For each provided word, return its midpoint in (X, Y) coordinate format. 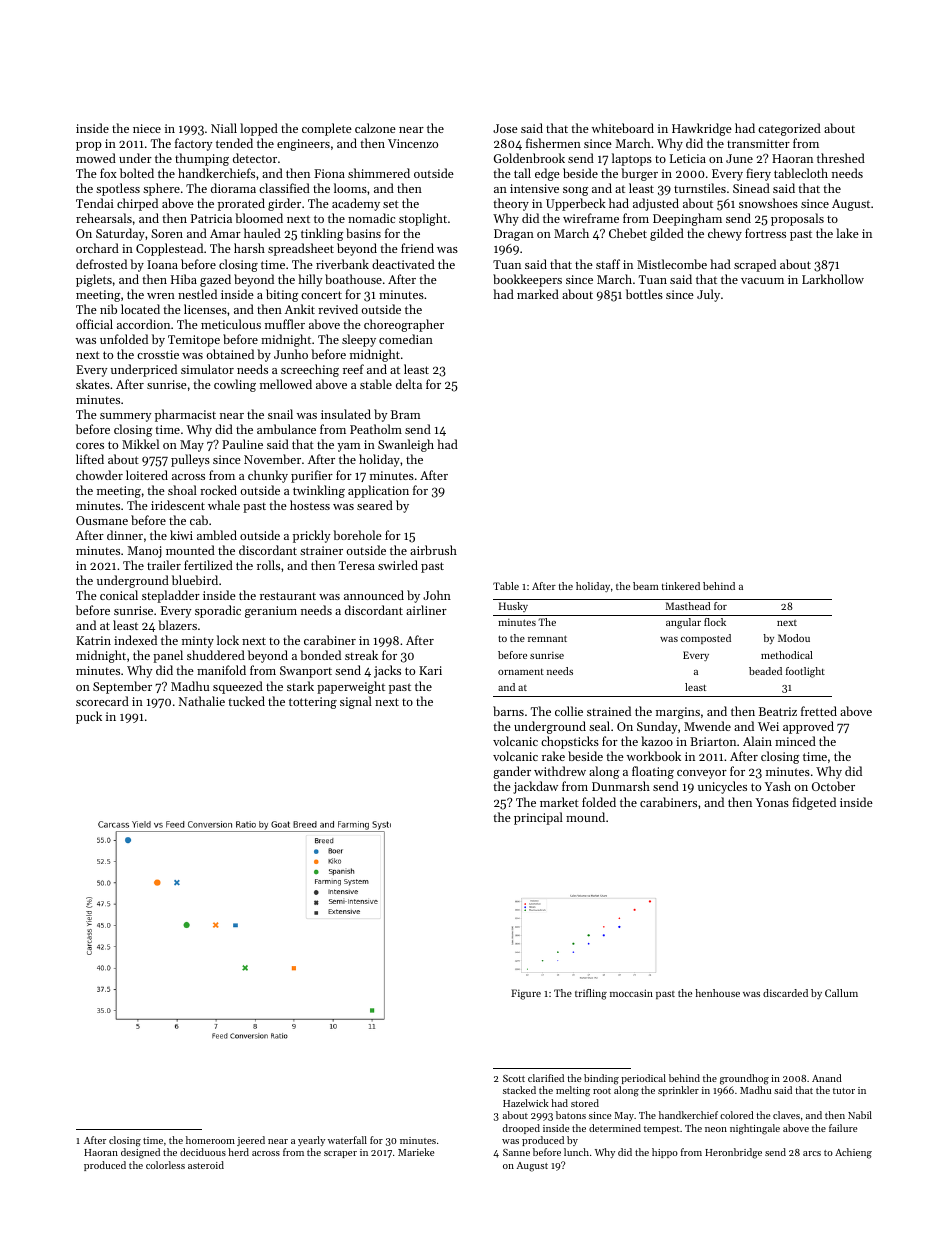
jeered (251, 1141)
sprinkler (678, 1091)
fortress (765, 233)
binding (601, 1079)
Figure (526, 994)
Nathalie (202, 701)
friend (417, 248)
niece (147, 128)
